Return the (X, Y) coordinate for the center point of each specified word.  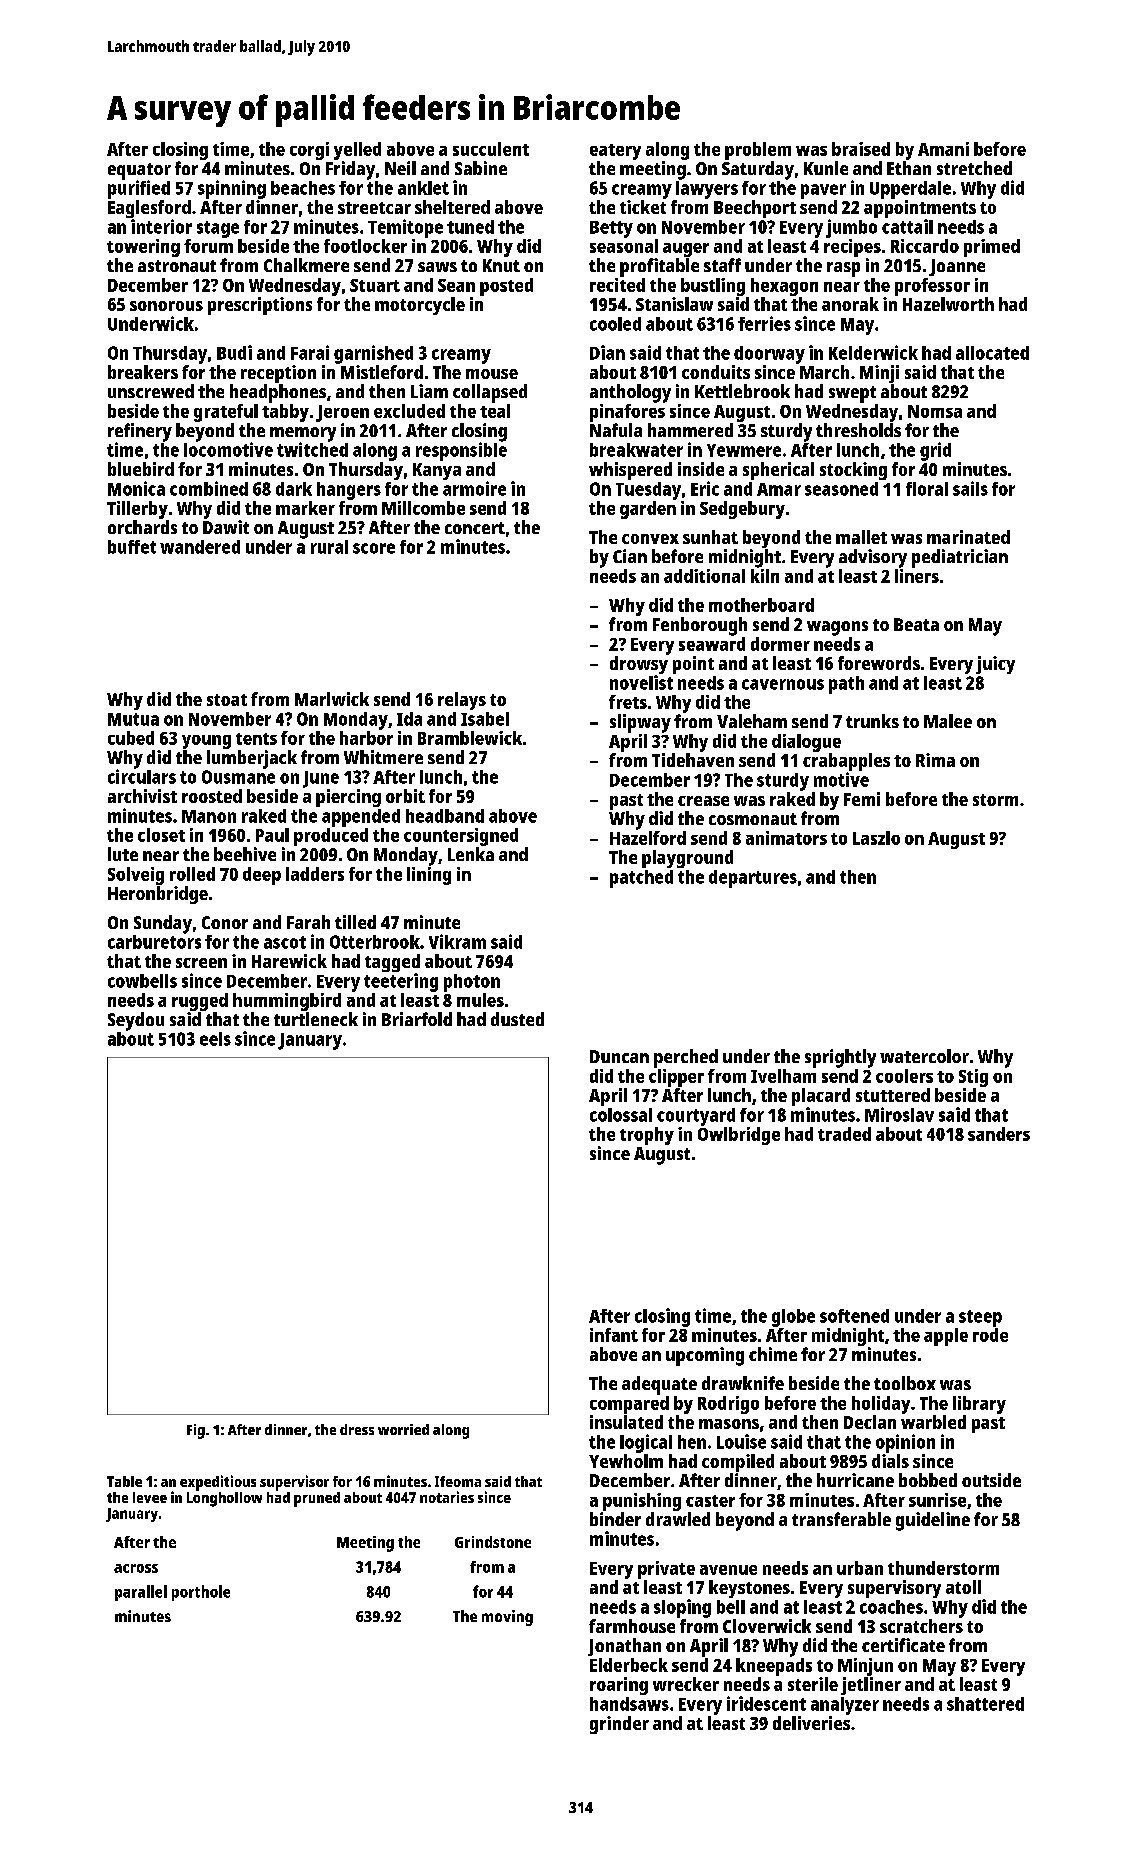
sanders (999, 1134)
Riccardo (925, 246)
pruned (317, 1499)
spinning (232, 189)
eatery (615, 152)
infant (614, 1335)
